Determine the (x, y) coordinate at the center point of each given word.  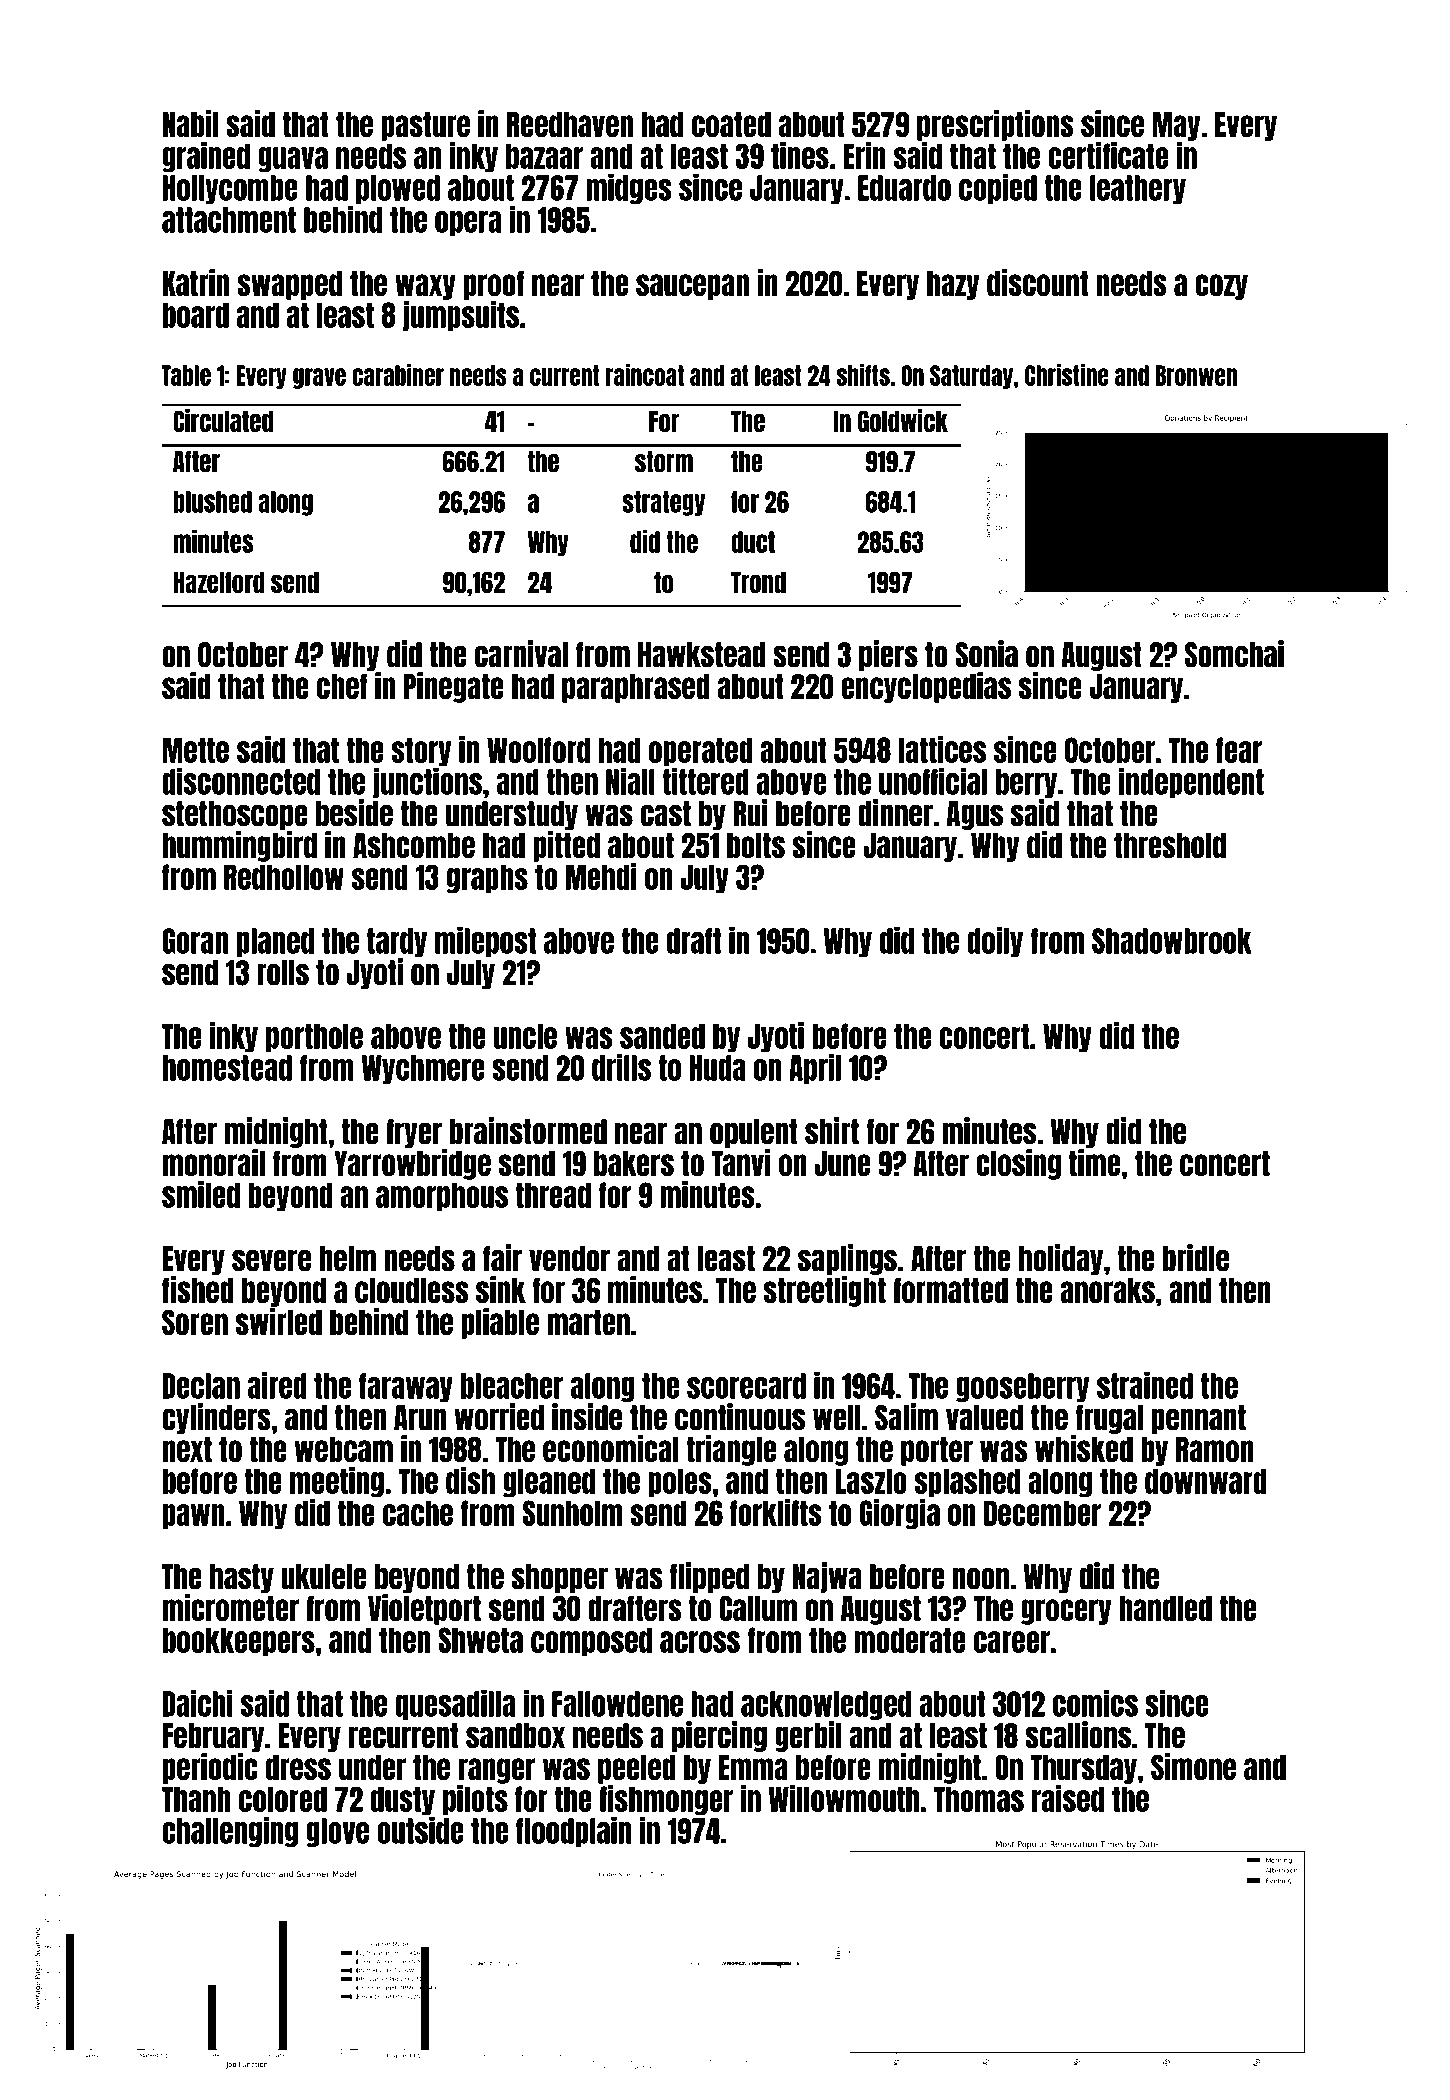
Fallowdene (617, 1704)
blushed (212, 502)
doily (995, 941)
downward (1206, 1481)
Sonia (986, 654)
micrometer (231, 1607)
